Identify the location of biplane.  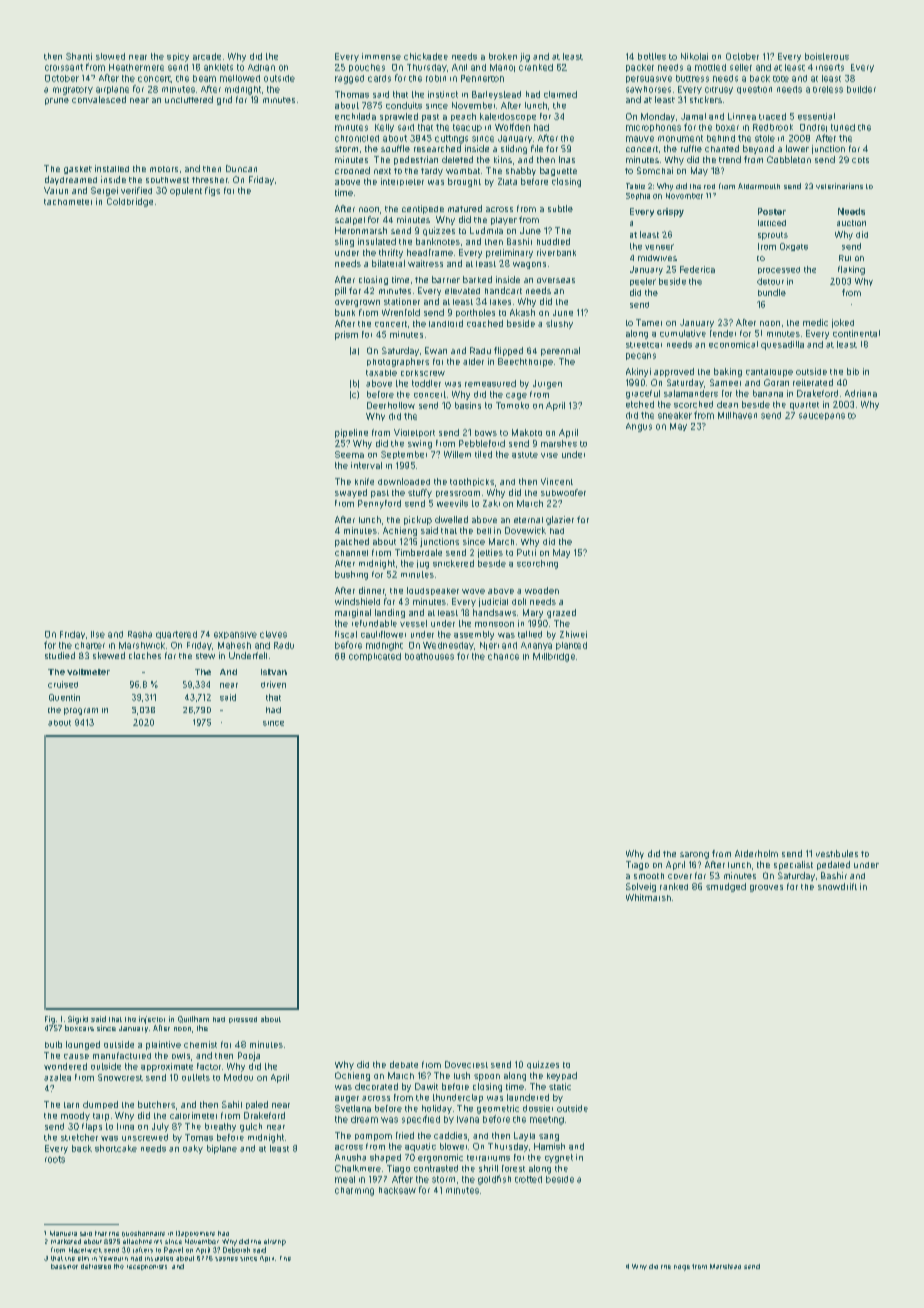
(222, 1149).
